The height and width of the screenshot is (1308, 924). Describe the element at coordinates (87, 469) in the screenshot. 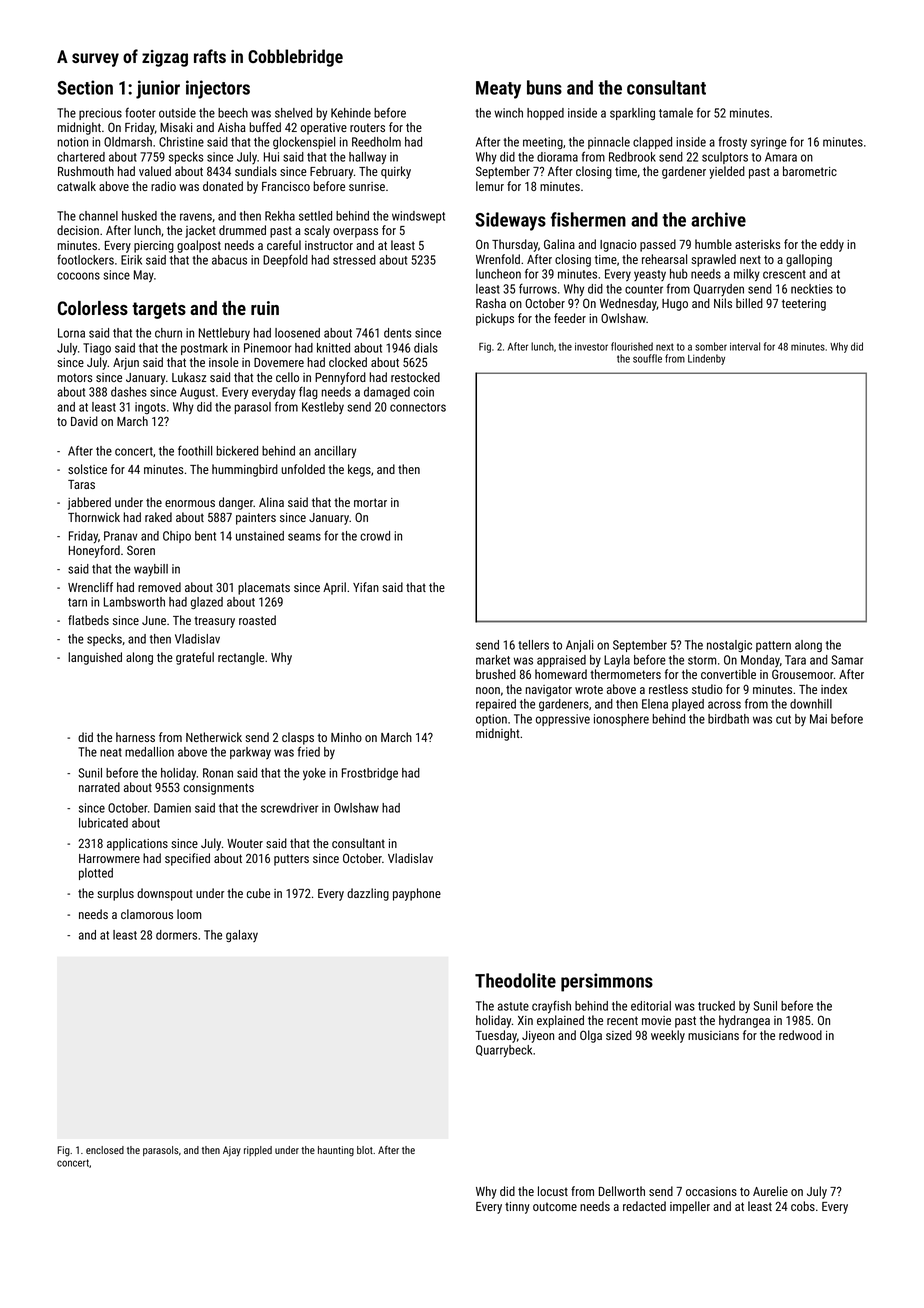

I see `solstice` at that location.
